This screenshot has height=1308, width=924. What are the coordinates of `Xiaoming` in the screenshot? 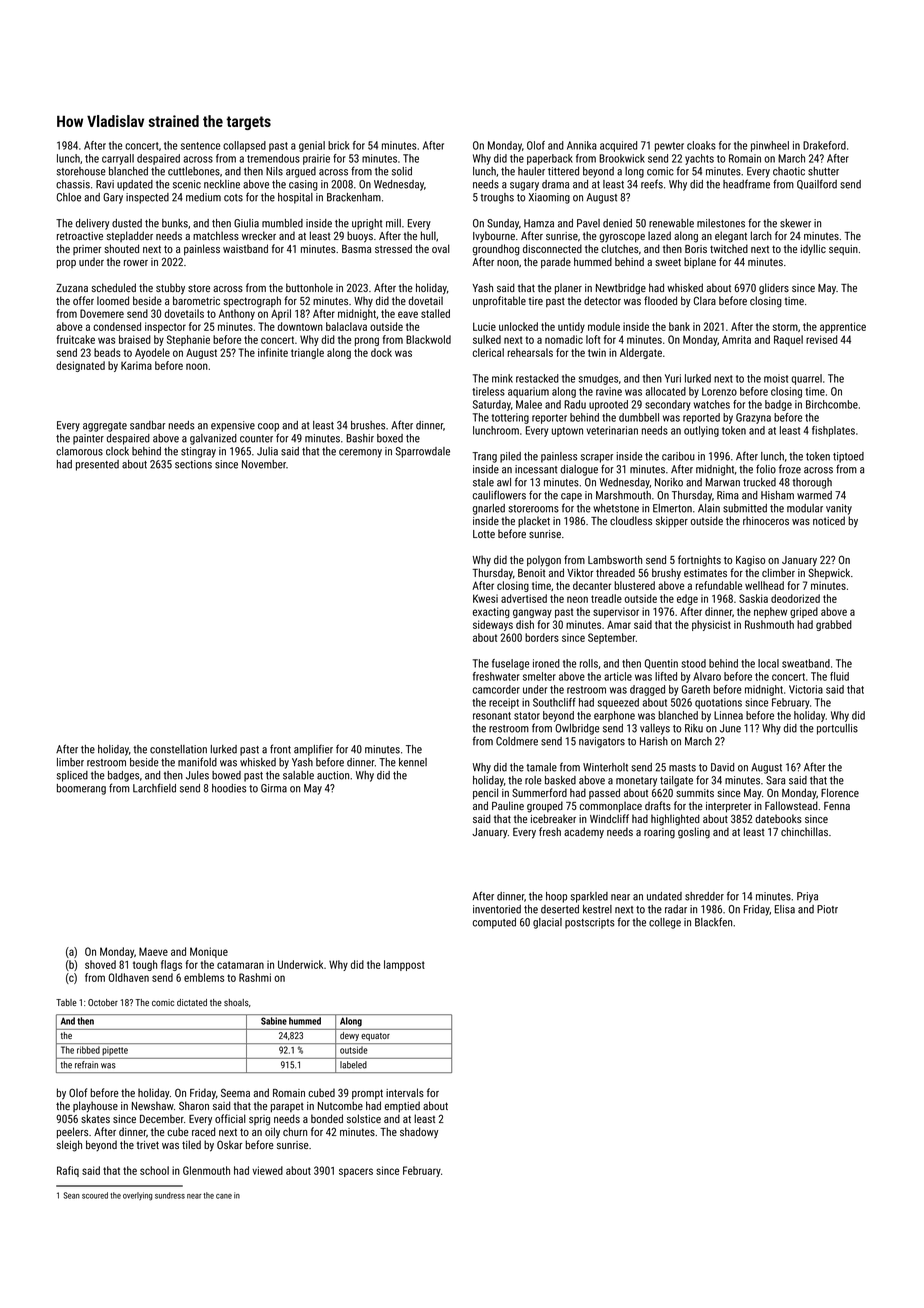 It's located at (549, 198).
